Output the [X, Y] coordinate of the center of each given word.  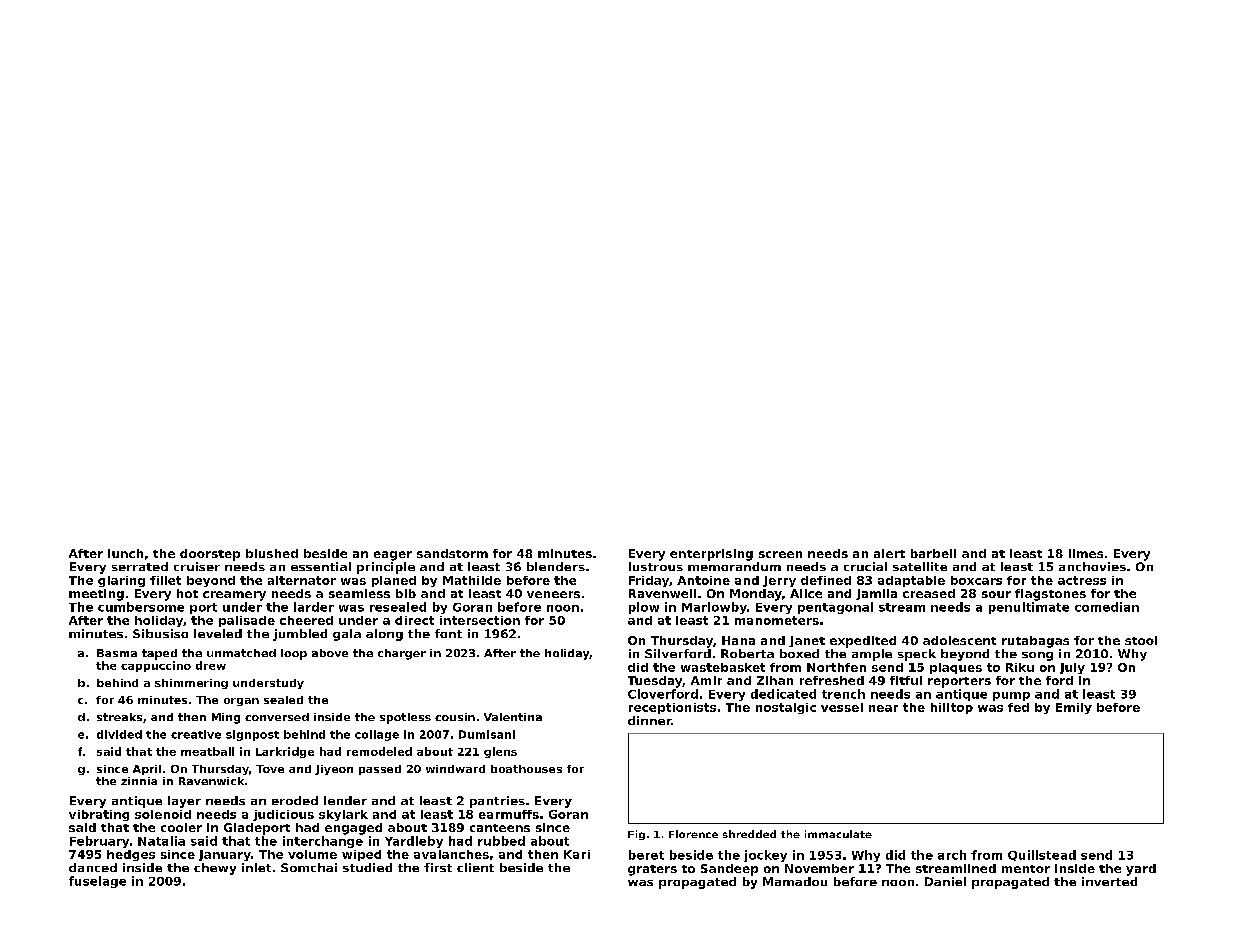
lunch [125, 553]
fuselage [97, 882]
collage [377, 735]
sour [996, 594]
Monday [756, 595]
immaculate [838, 834]
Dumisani [487, 734]
